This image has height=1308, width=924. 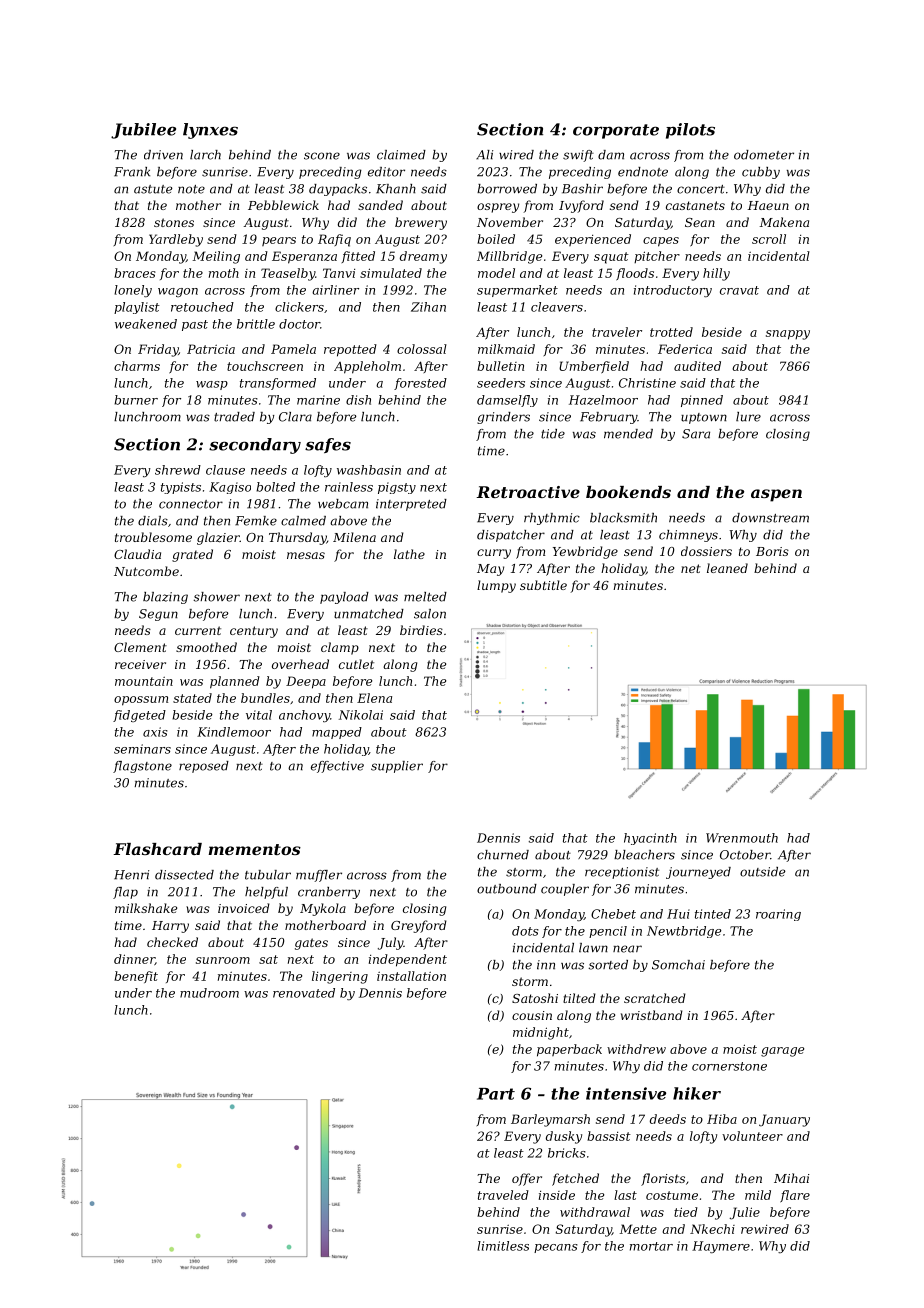 I want to click on downstream, so click(x=770, y=518).
